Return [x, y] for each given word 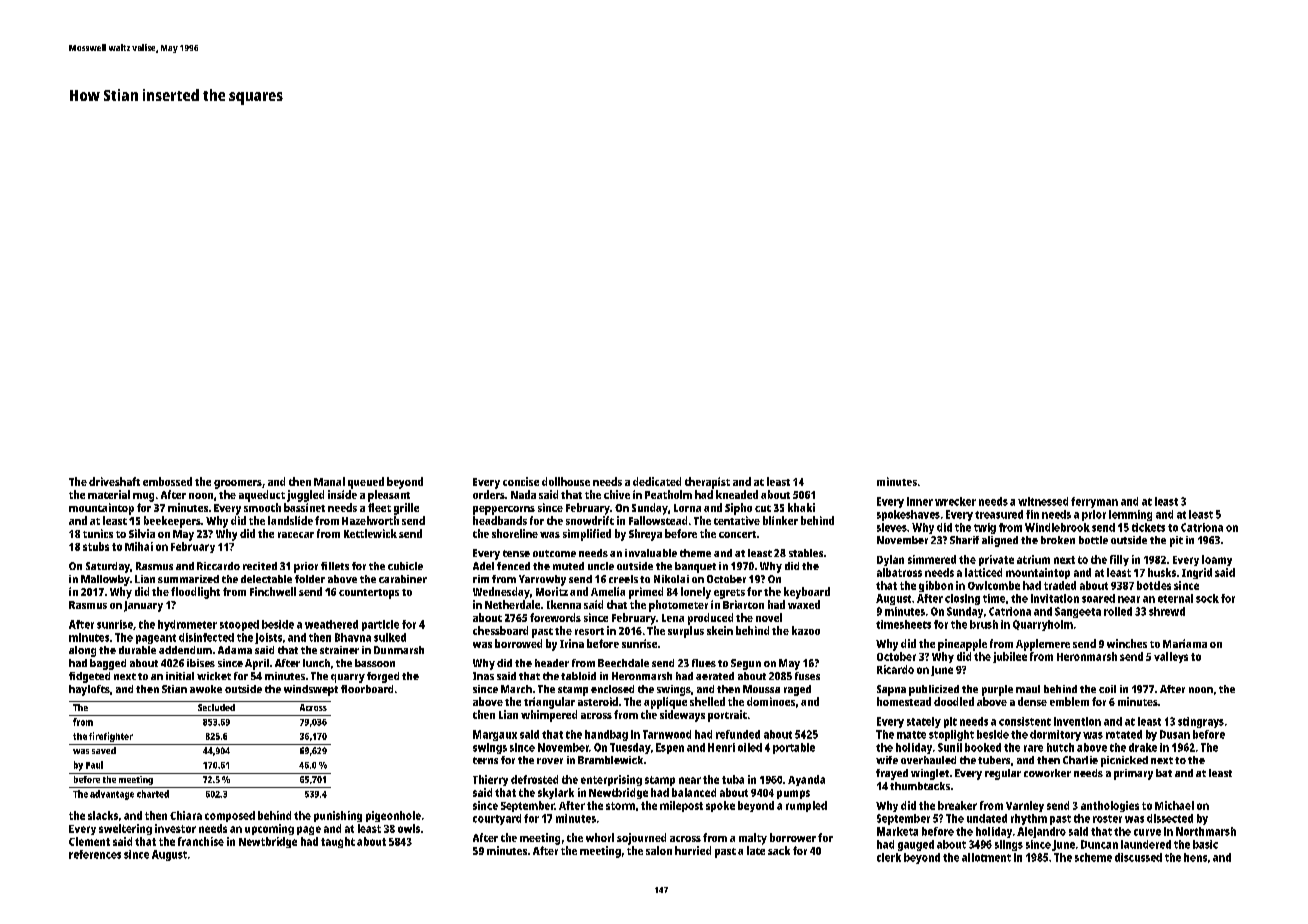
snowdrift [590, 520]
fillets [335, 566]
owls [409, 828]
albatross [899, 572]
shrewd [1167, 611]
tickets [1148, 527]
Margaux [495, 735]
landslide [290, 520]
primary [1133, 774]
